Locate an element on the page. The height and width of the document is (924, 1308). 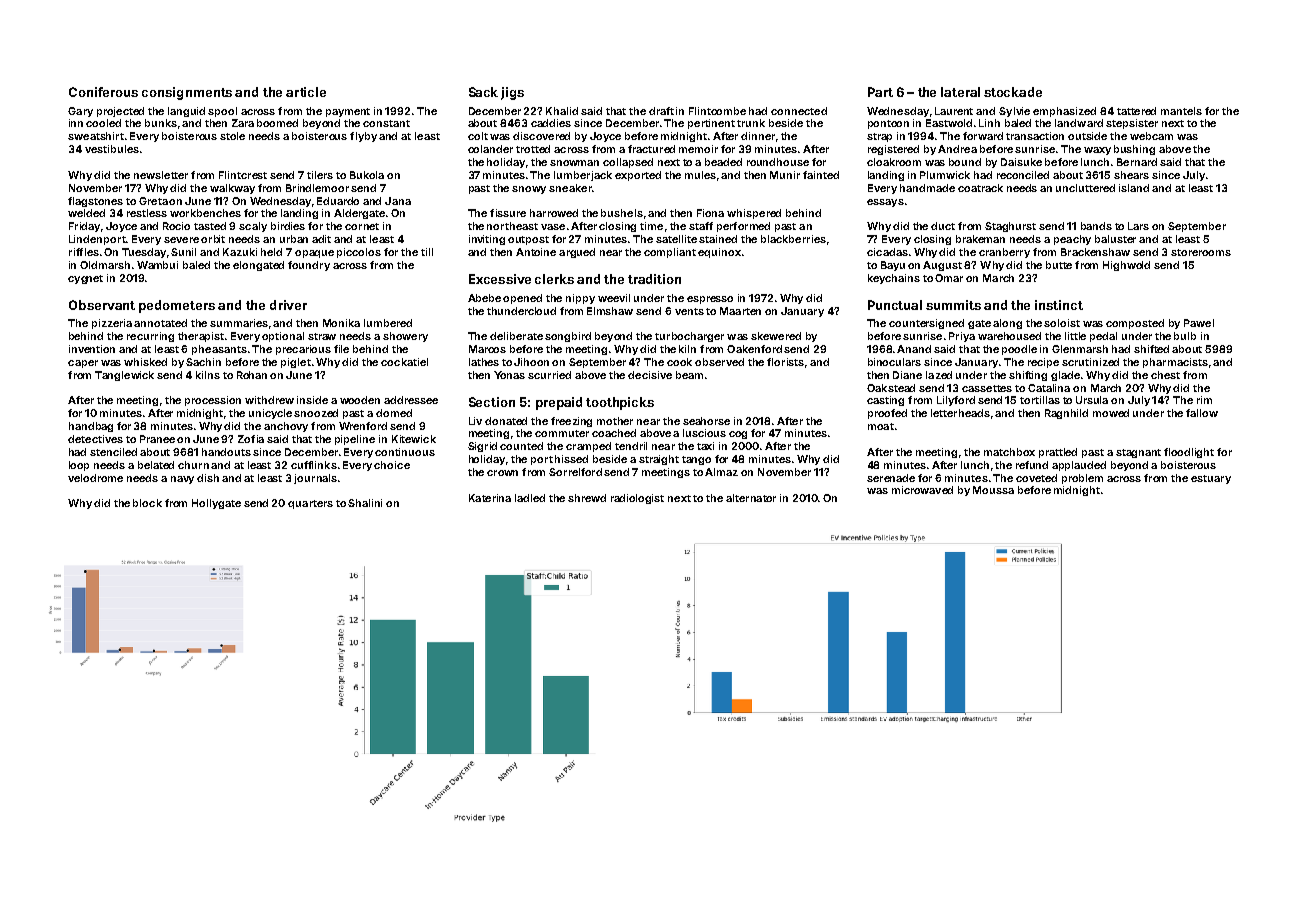
Section is located at coordinates (492, 402).
